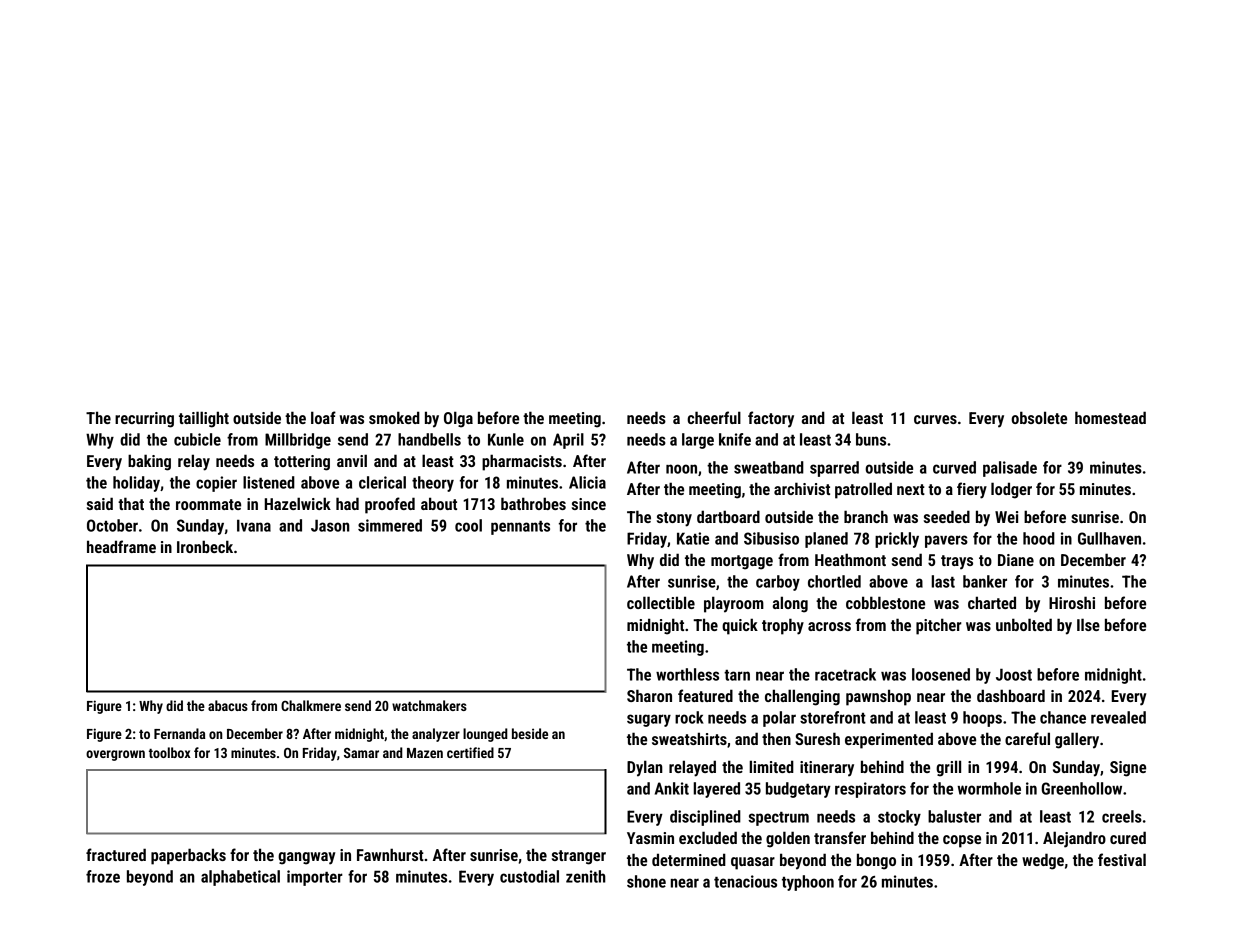  What do you see at coordinates (228, 705) in the document?
I see `abacus` at bounding box center [228, 705].
